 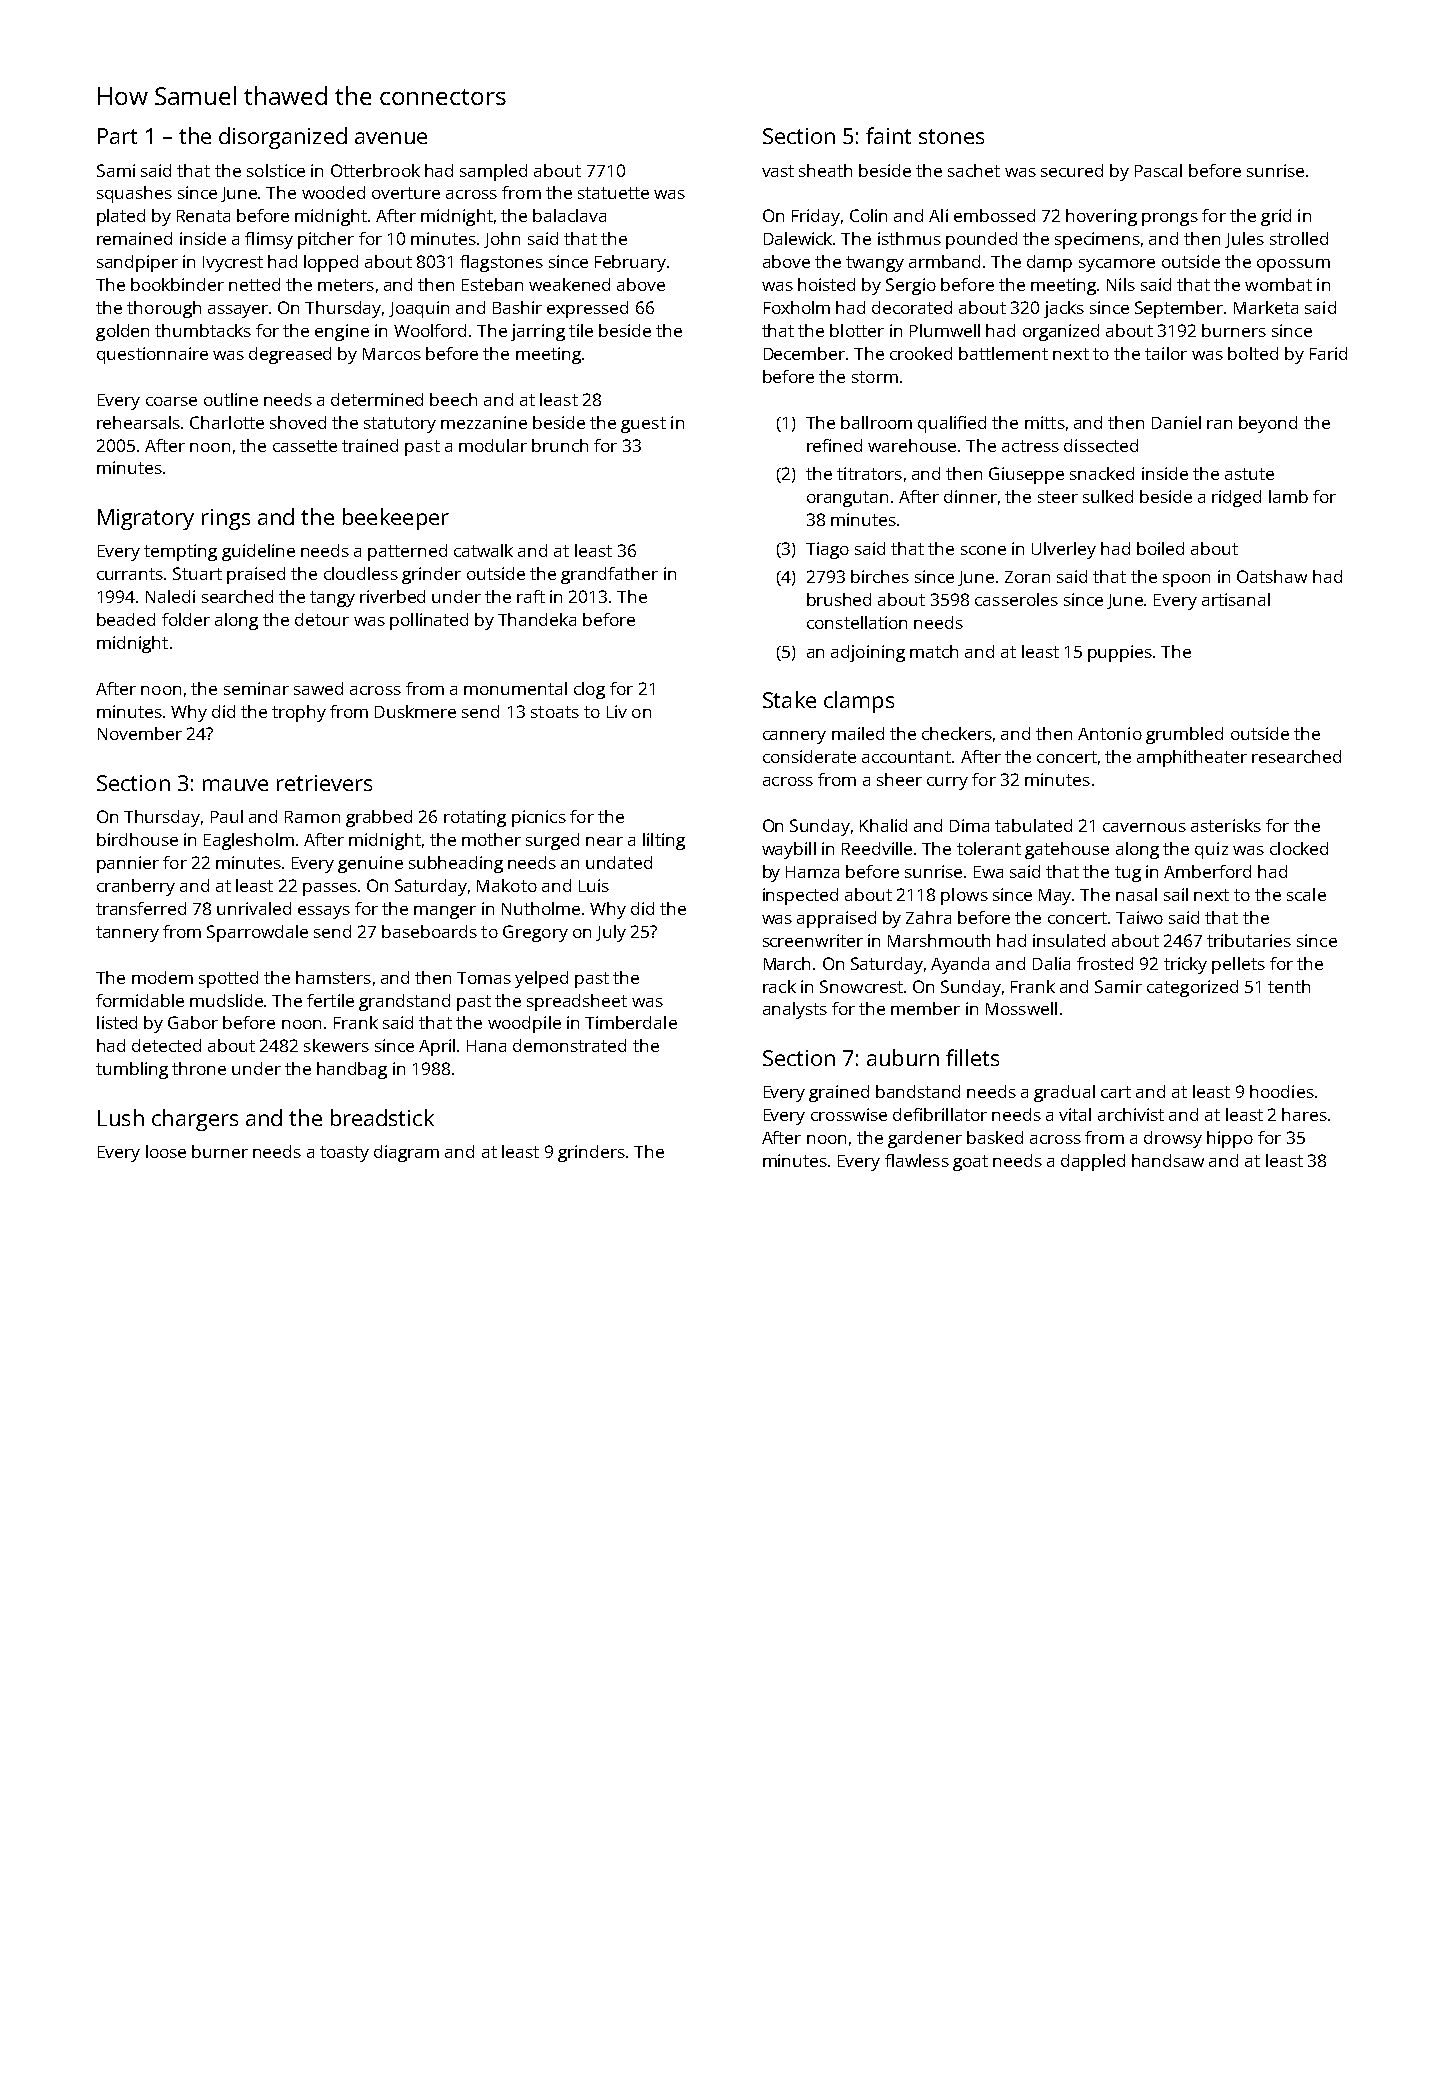 I want to click on orangutan, so click(x=847, y=499).
